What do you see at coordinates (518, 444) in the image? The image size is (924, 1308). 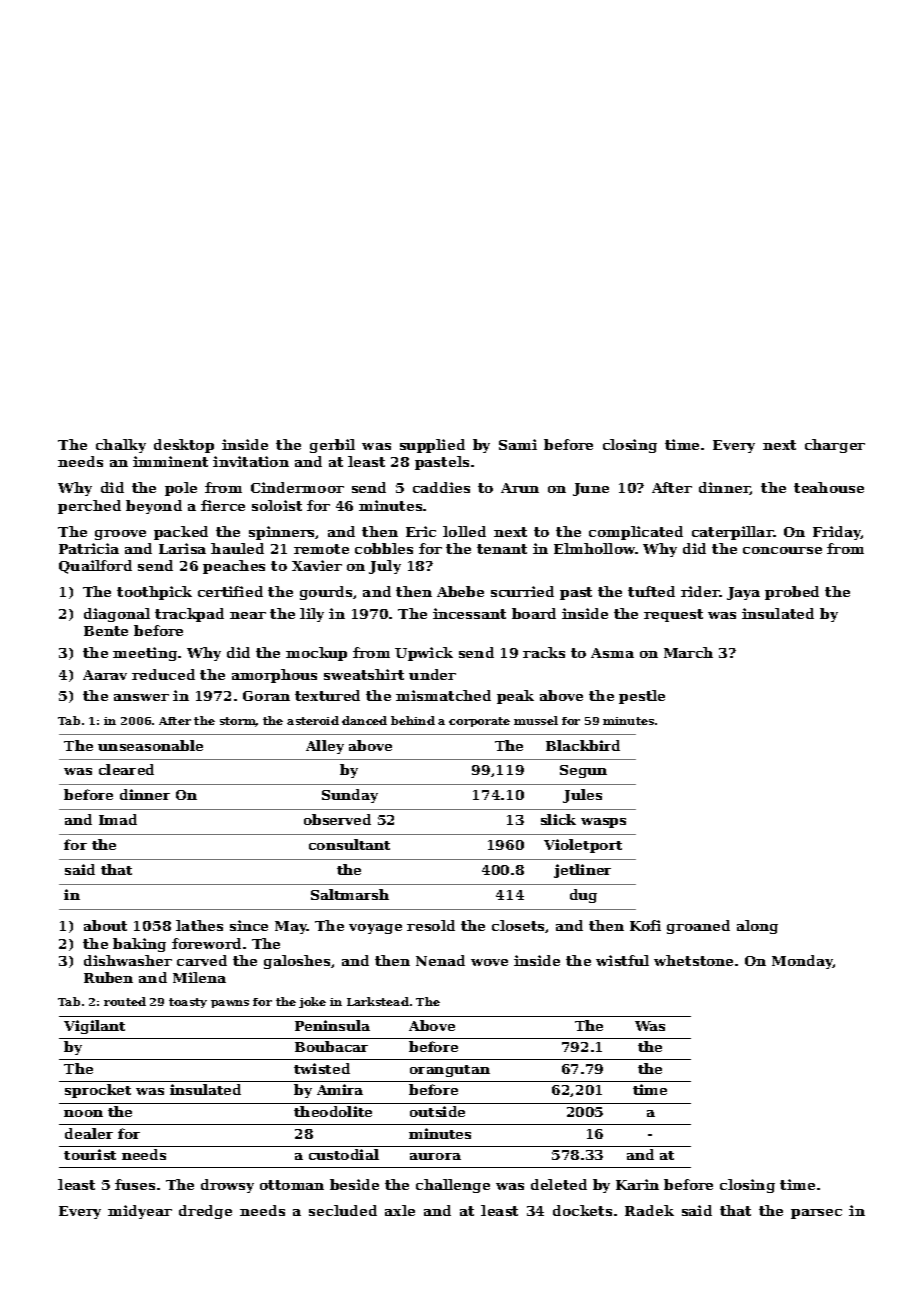 I see `Sami` at bounding box center [518, 444].
